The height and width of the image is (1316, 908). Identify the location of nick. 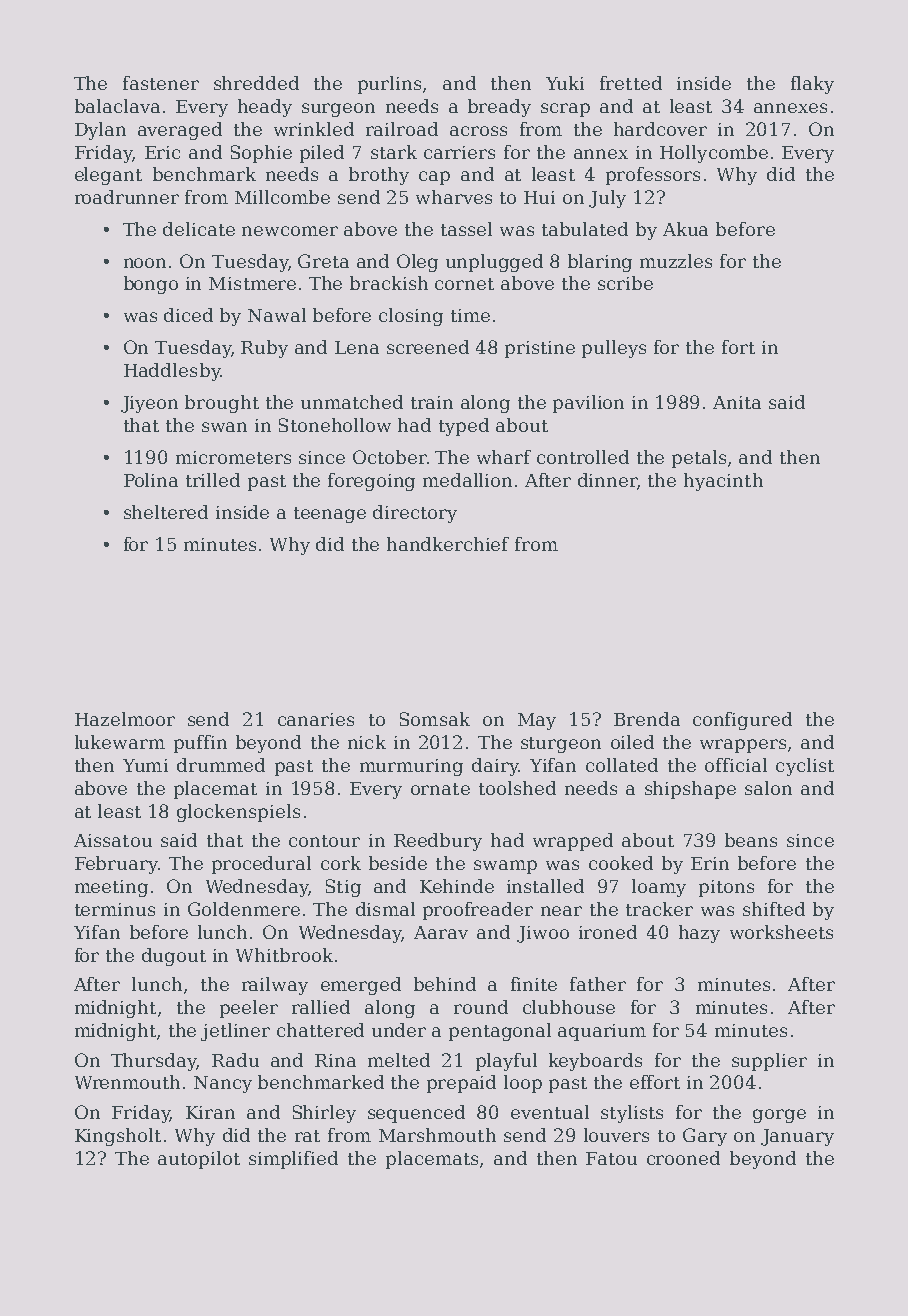
(367, 742).
